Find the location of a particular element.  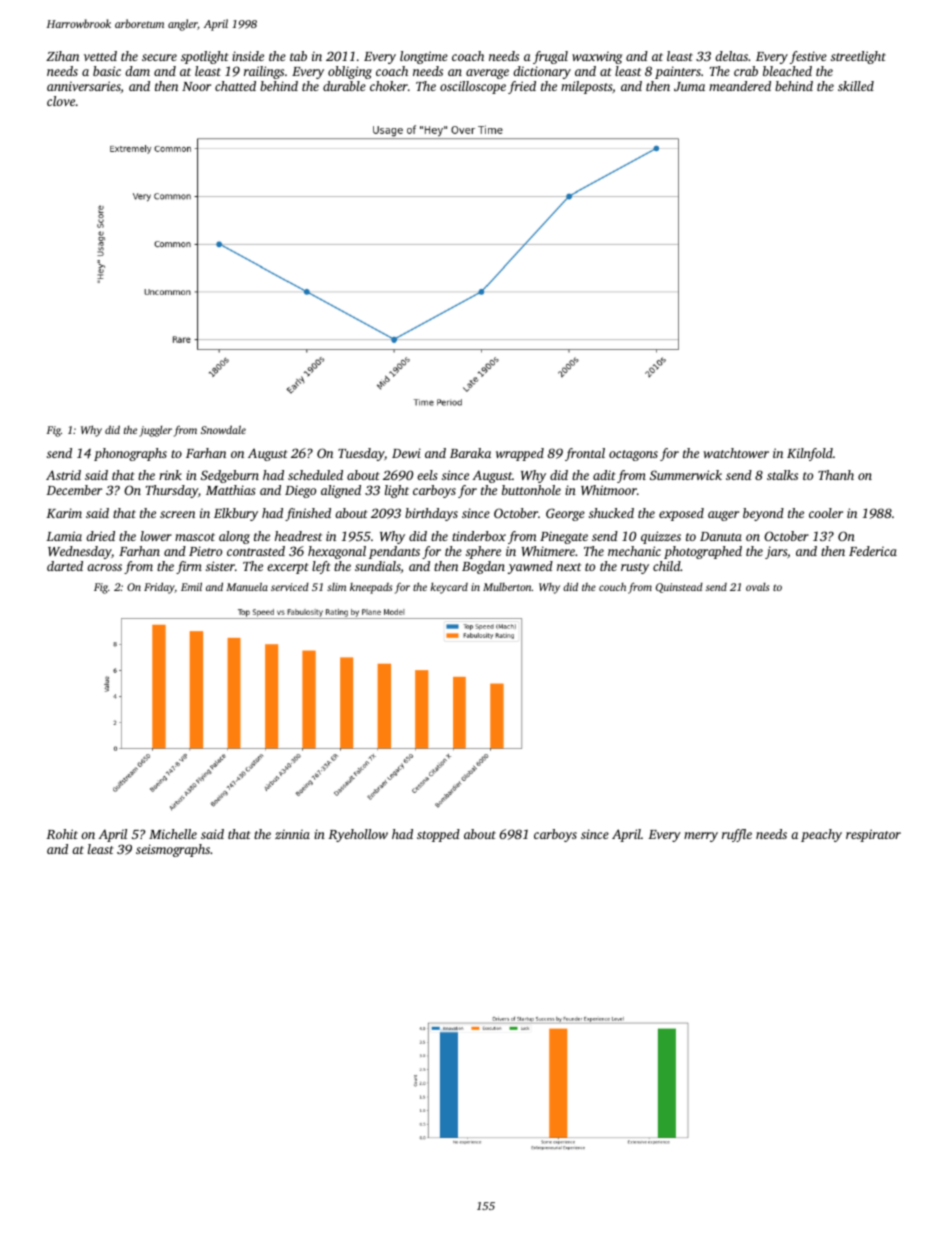

juggler is located at coordinates (155, 431).
